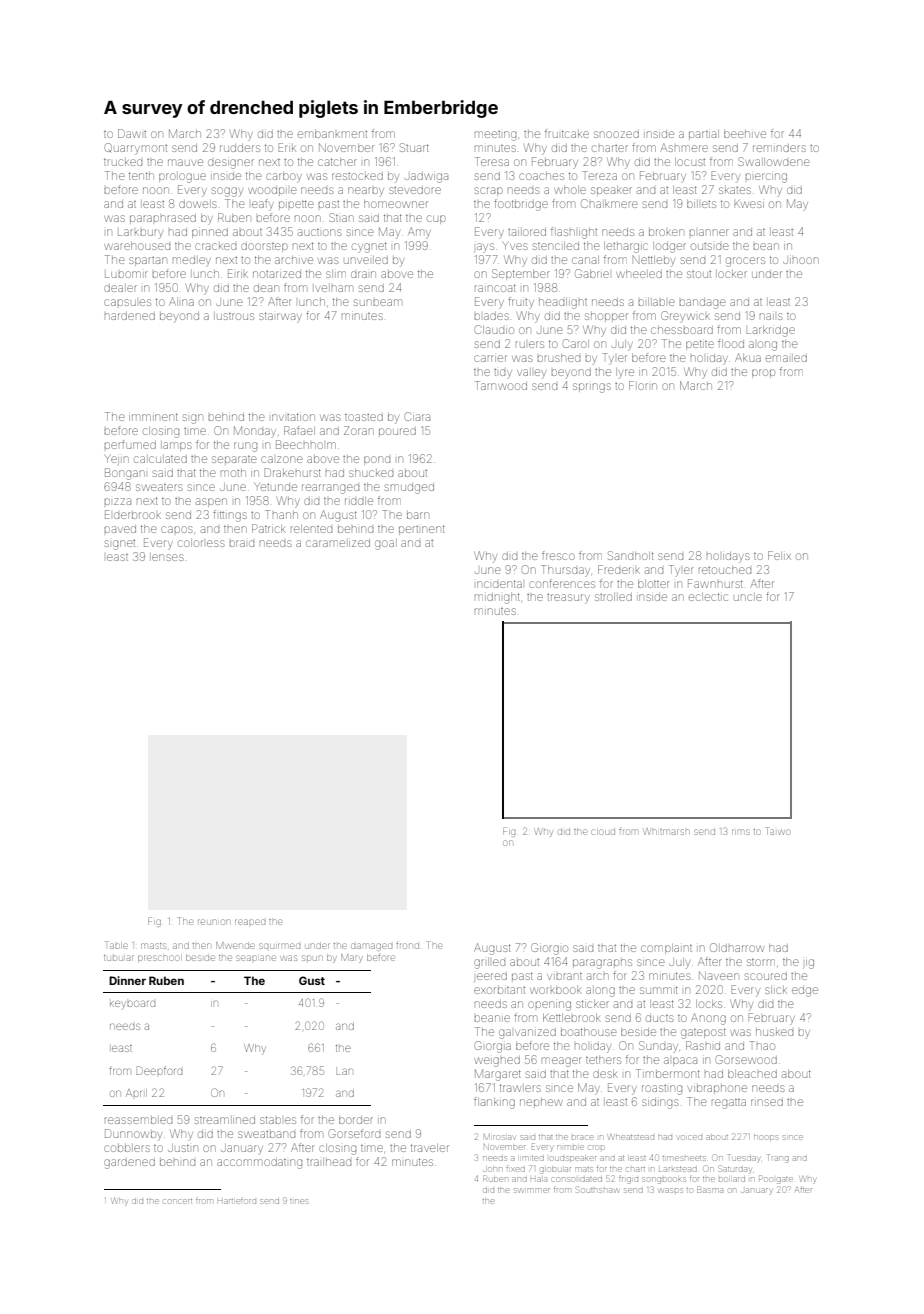 Image resolution: width=924 pixels, height=1314 pixels. What do you see at coordinates (805, 992) in the page?
I see `edge` at bounding box center [805, 992].
